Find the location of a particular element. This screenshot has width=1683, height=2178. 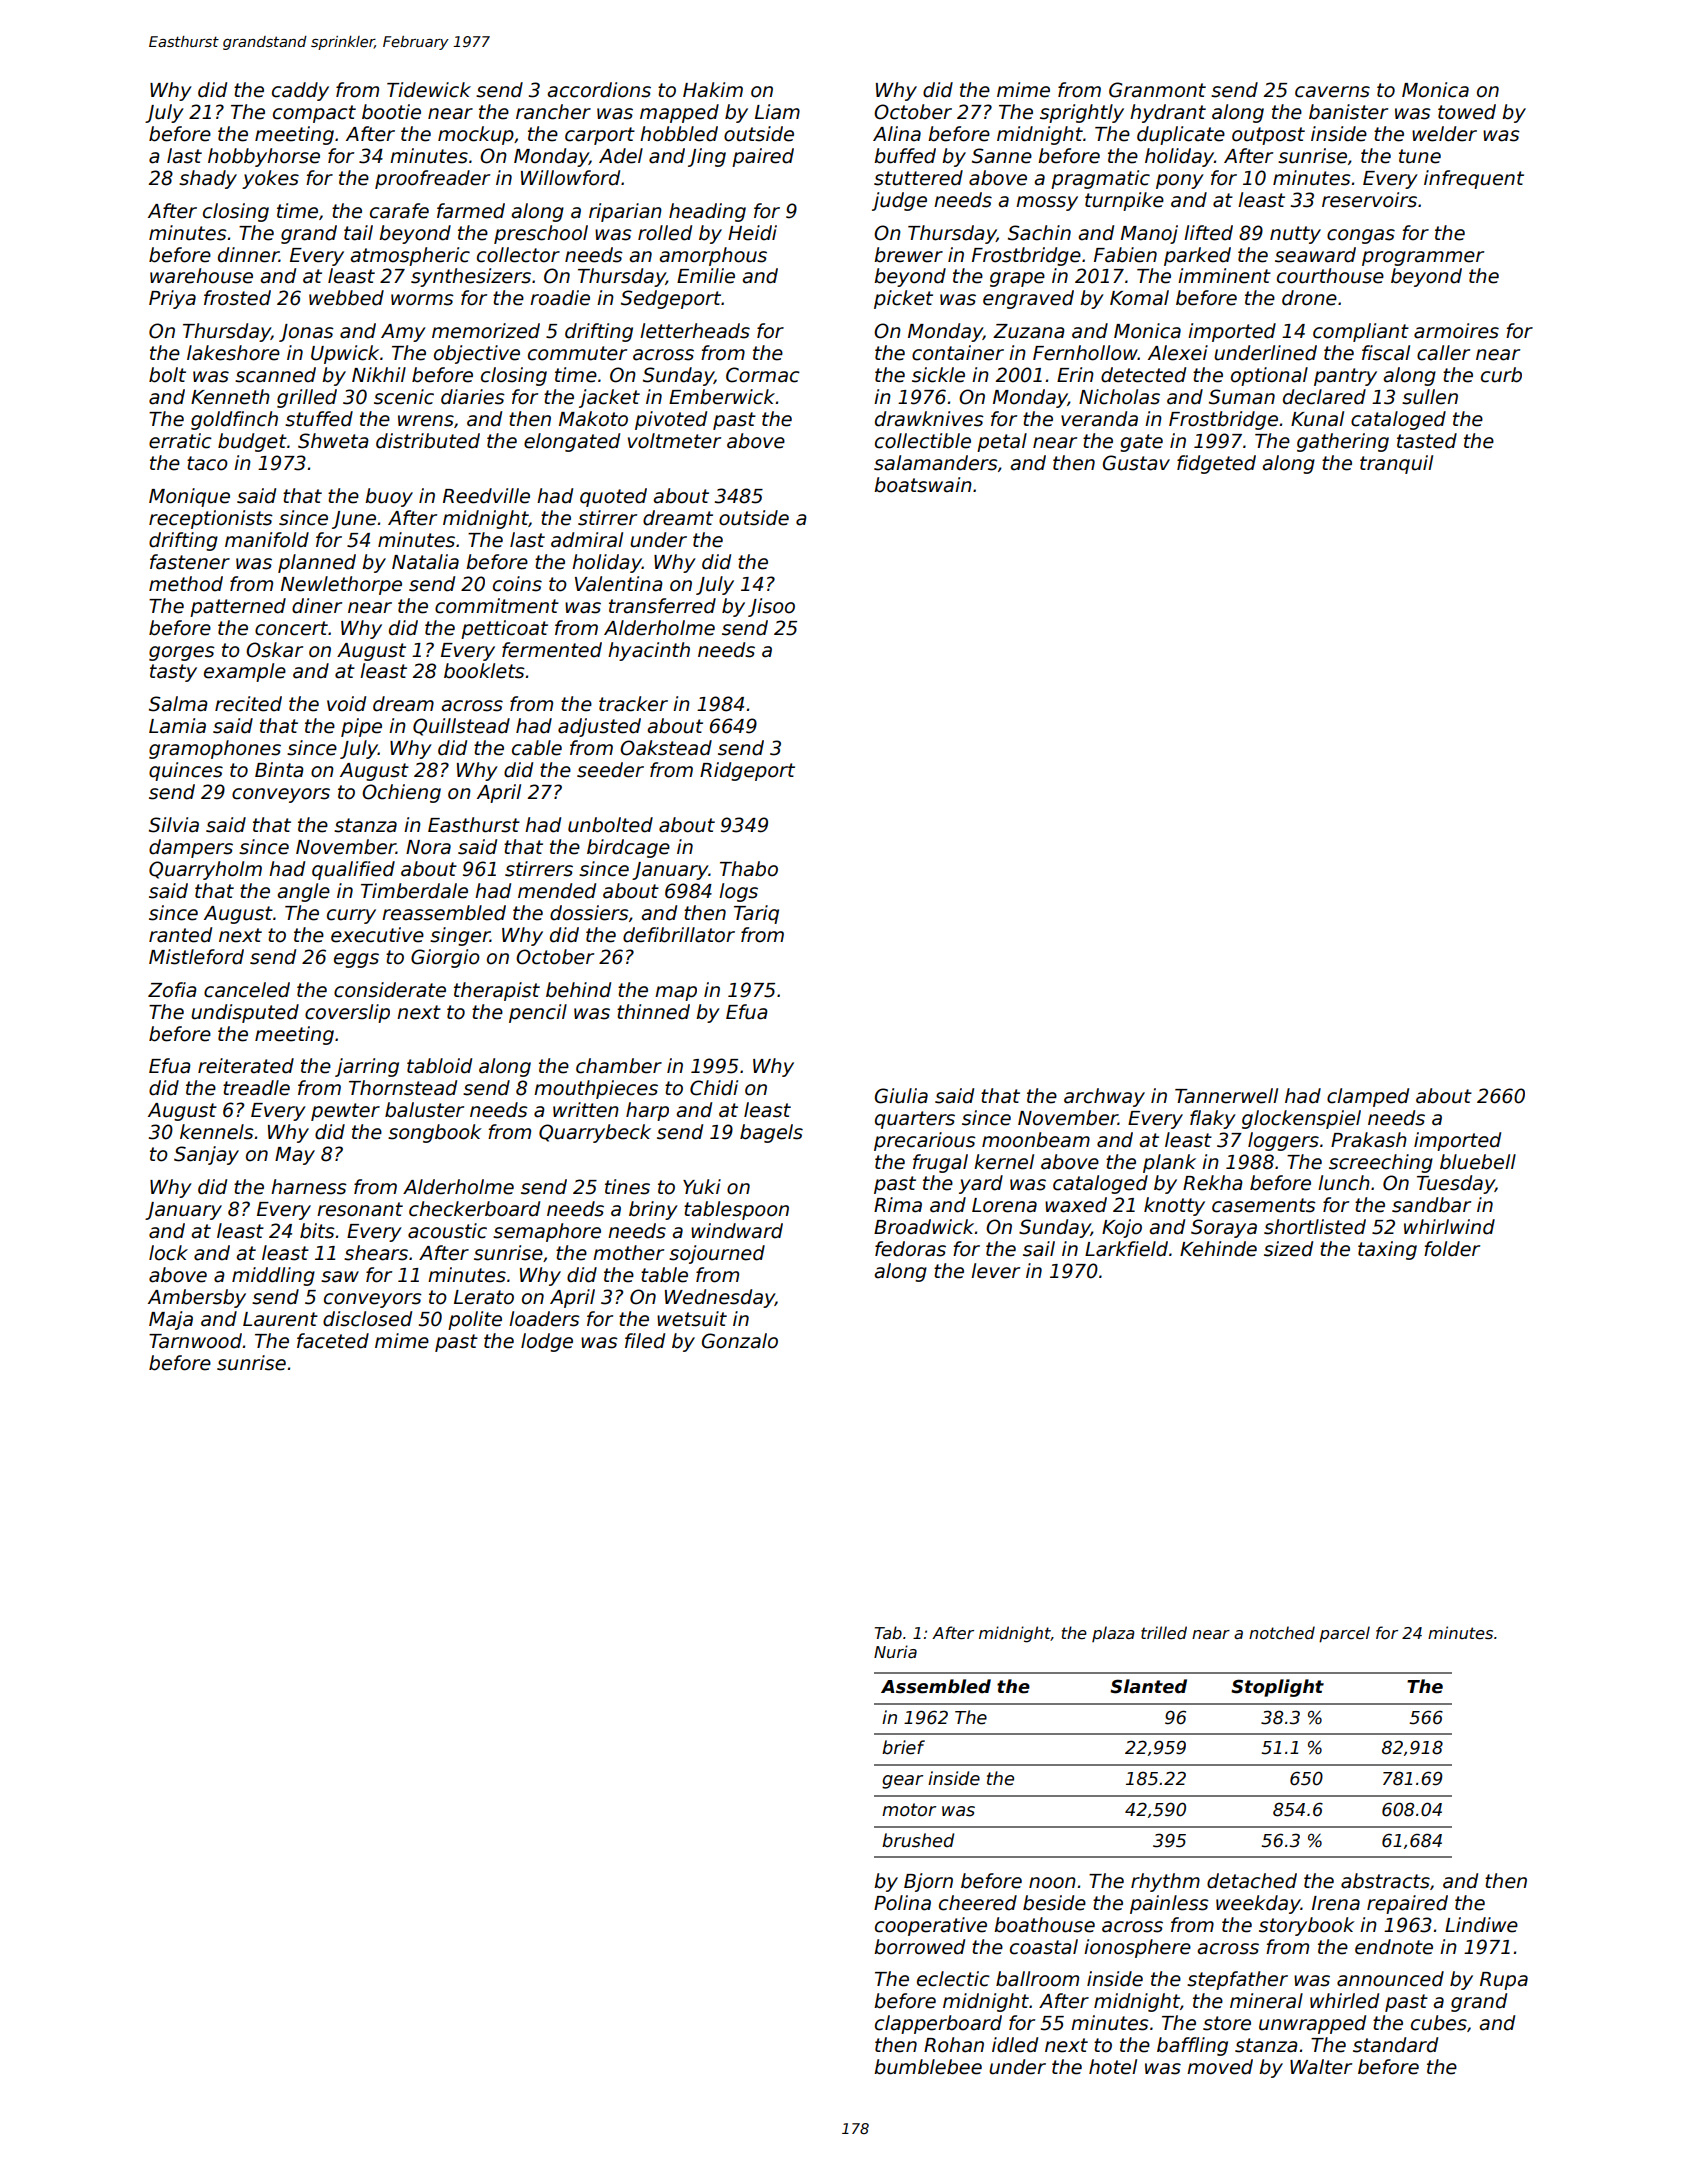

lodge is located at coordinates (547, 1342).
